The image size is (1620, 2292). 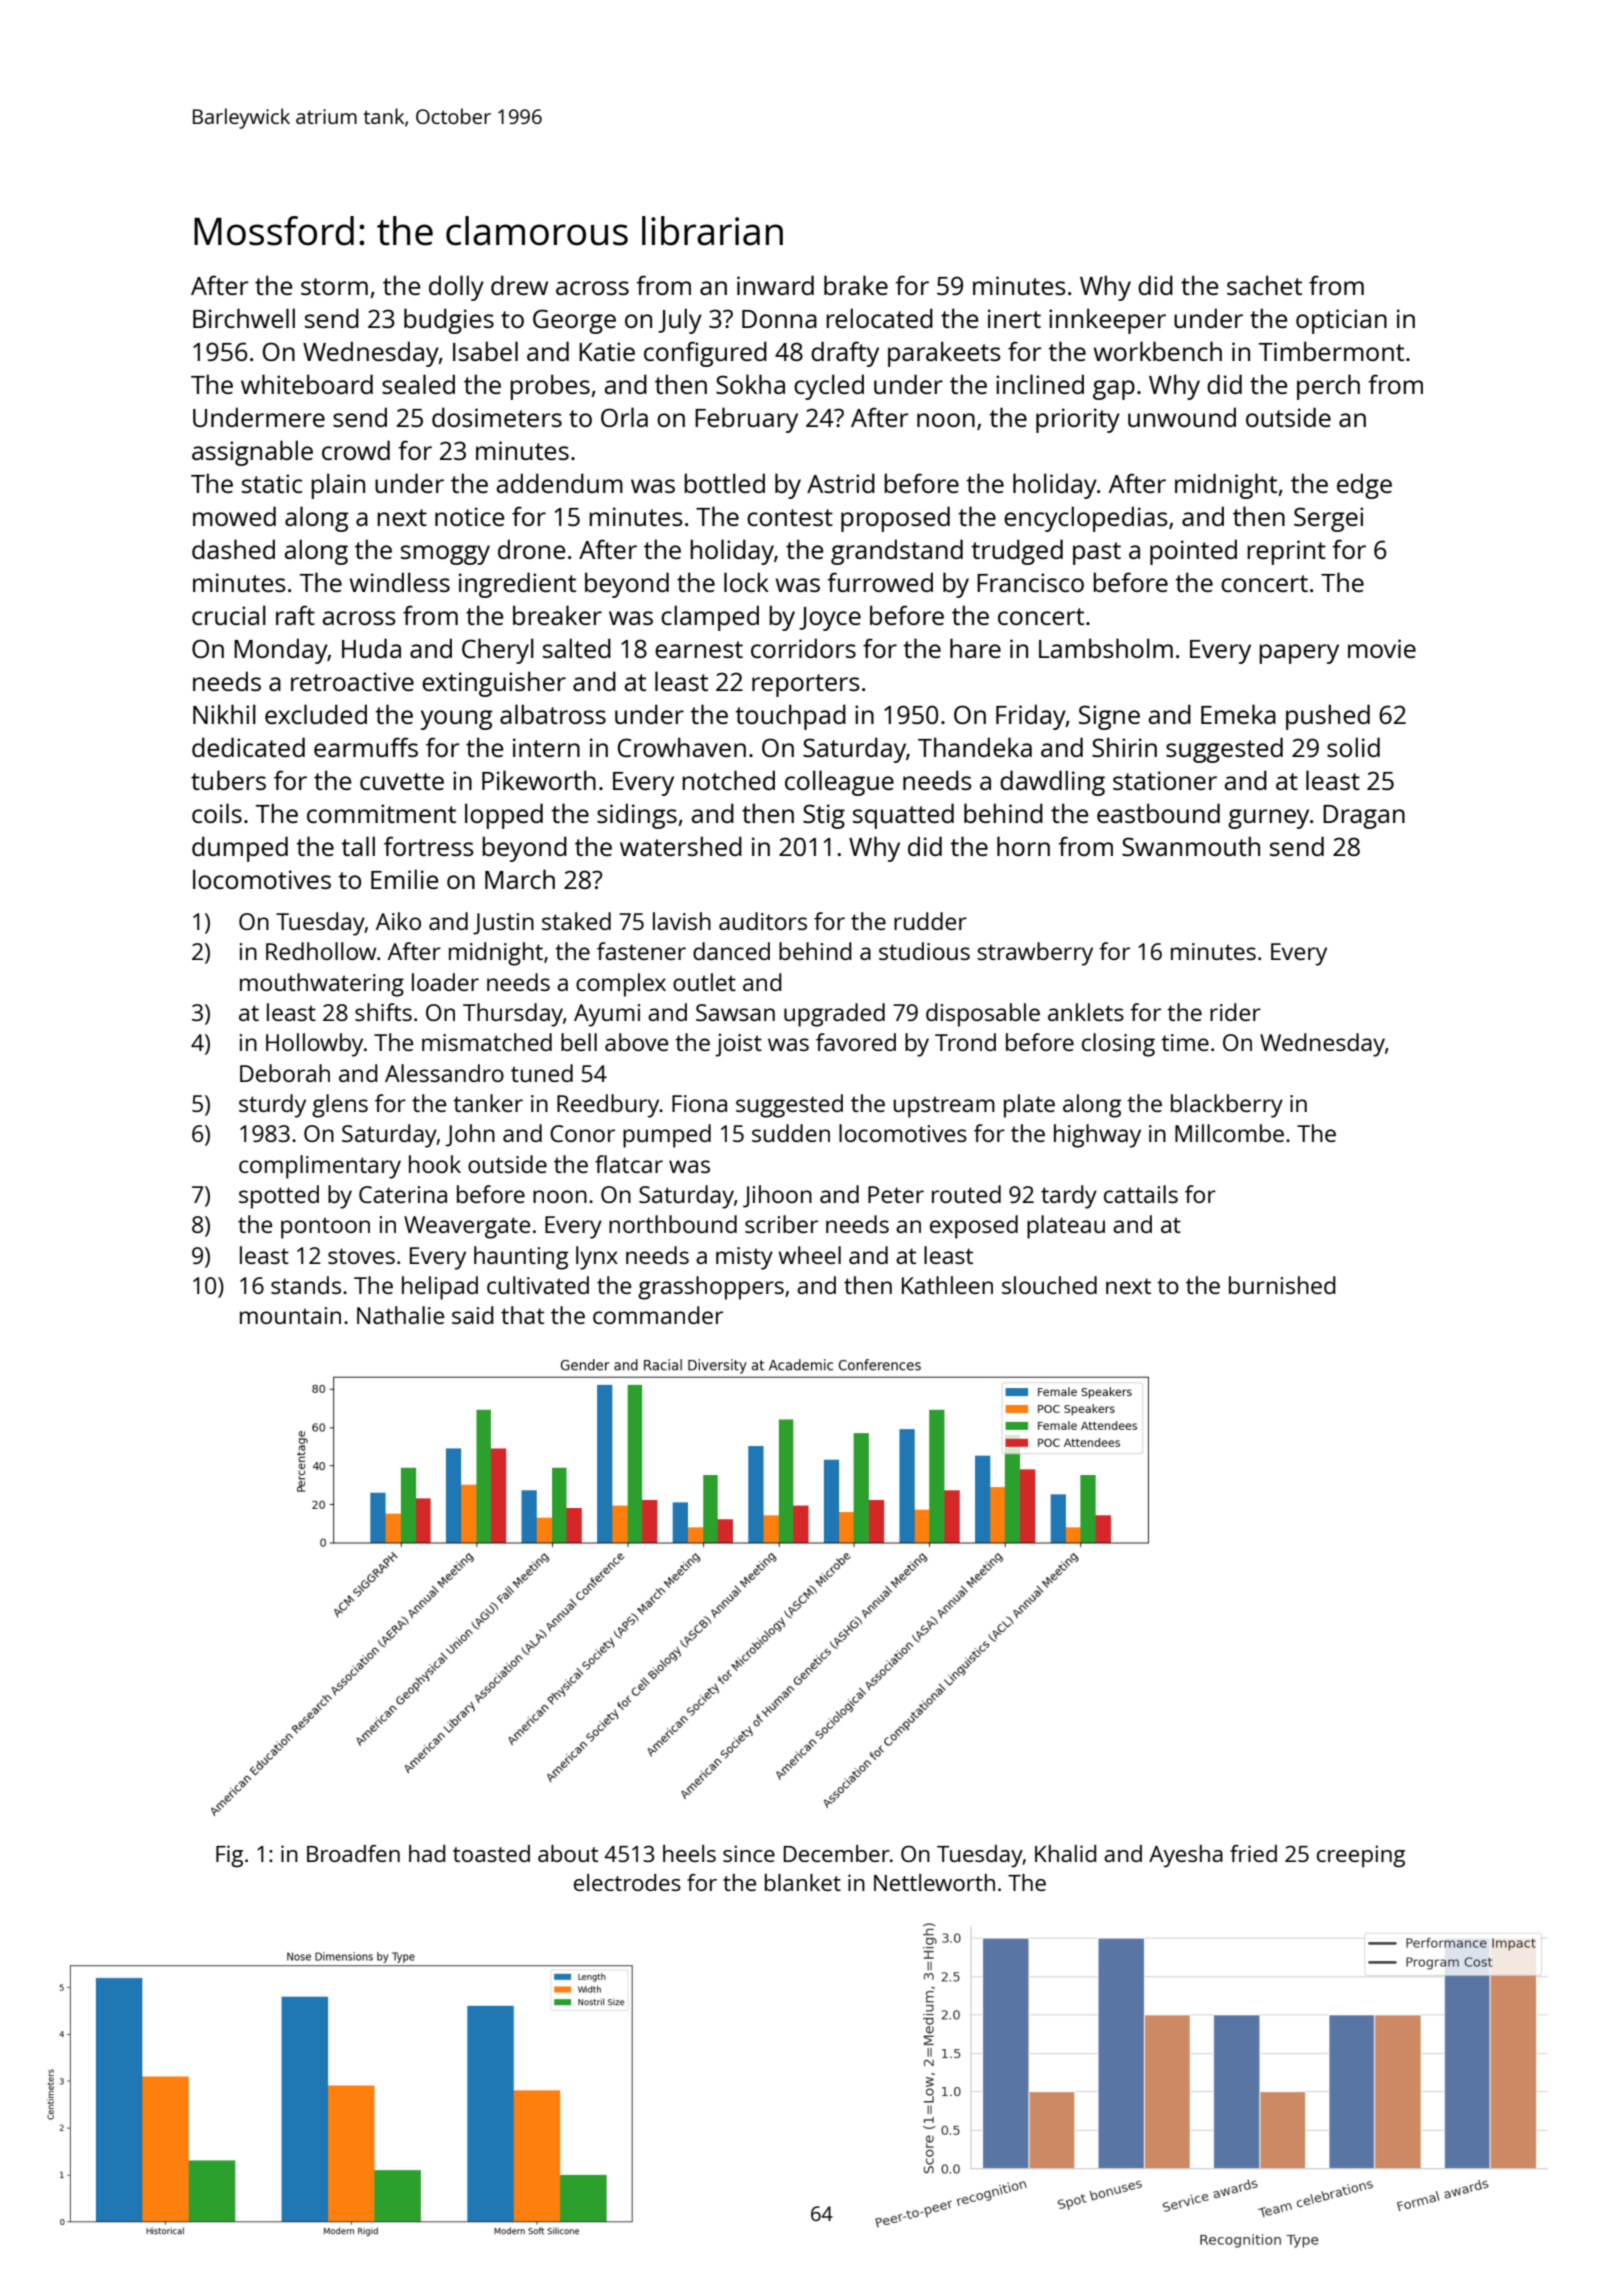 I want to click on Broadfen, so click(x=353, y=1853).
